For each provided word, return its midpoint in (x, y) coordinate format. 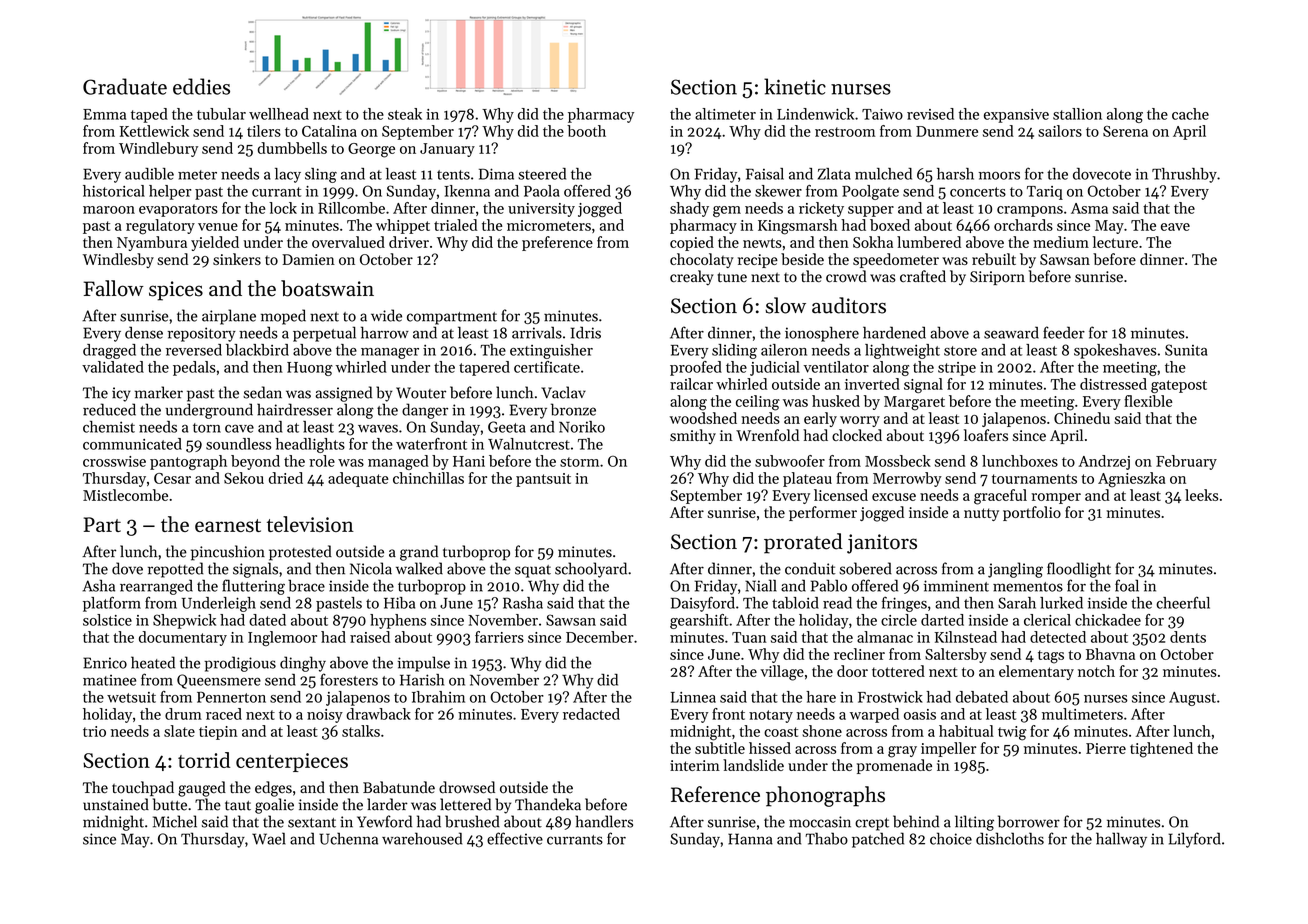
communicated (132, 444)
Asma (1089, 208)
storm (579, 462)
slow (785, 305)
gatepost (1179, 386)
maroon (109, 210)
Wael (269, 838)
